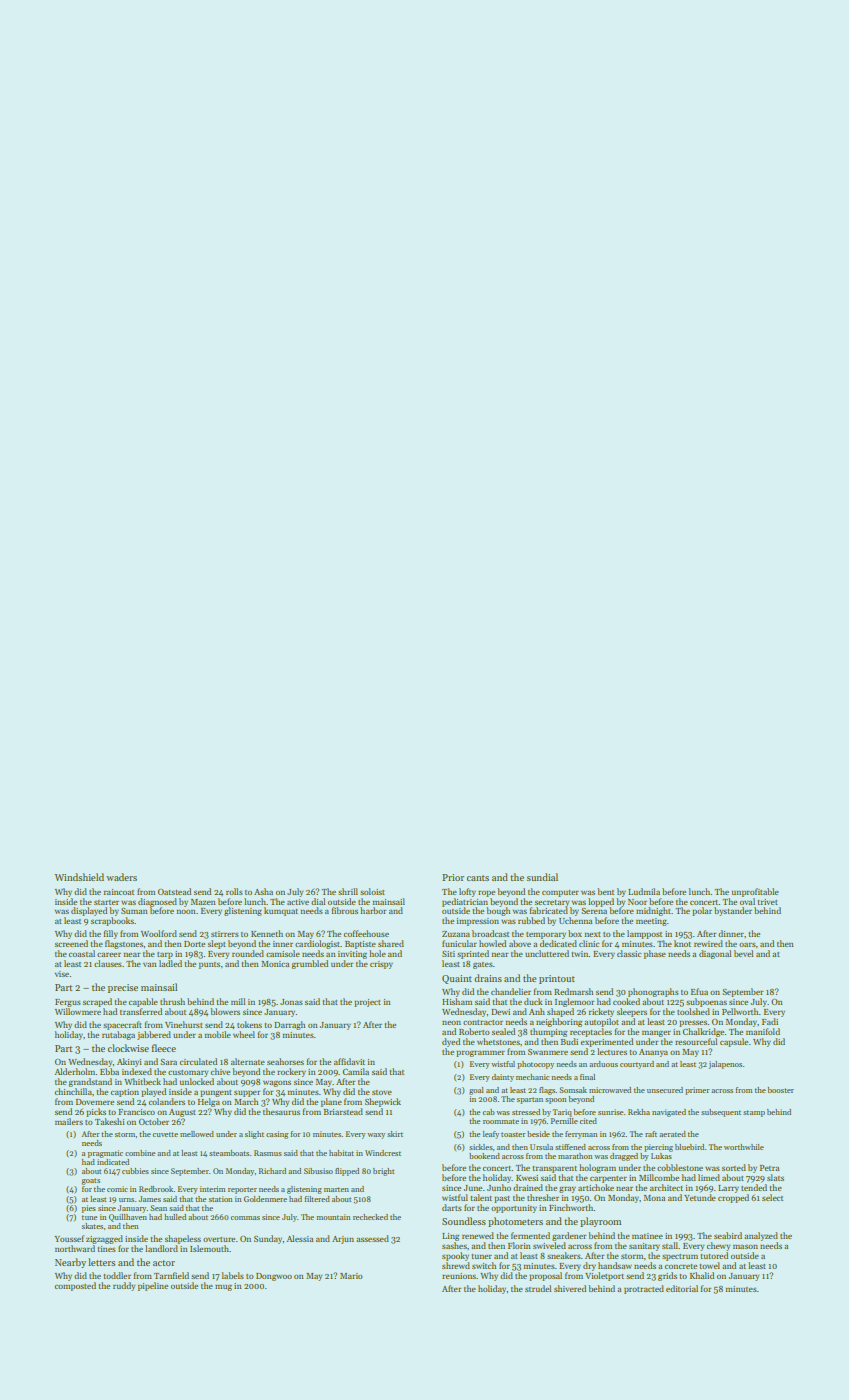 This screenshot has height=1400, width=849. Describe the element at coordinates (644, 891) in the screenshot. I see `Ludmila` at that location.
